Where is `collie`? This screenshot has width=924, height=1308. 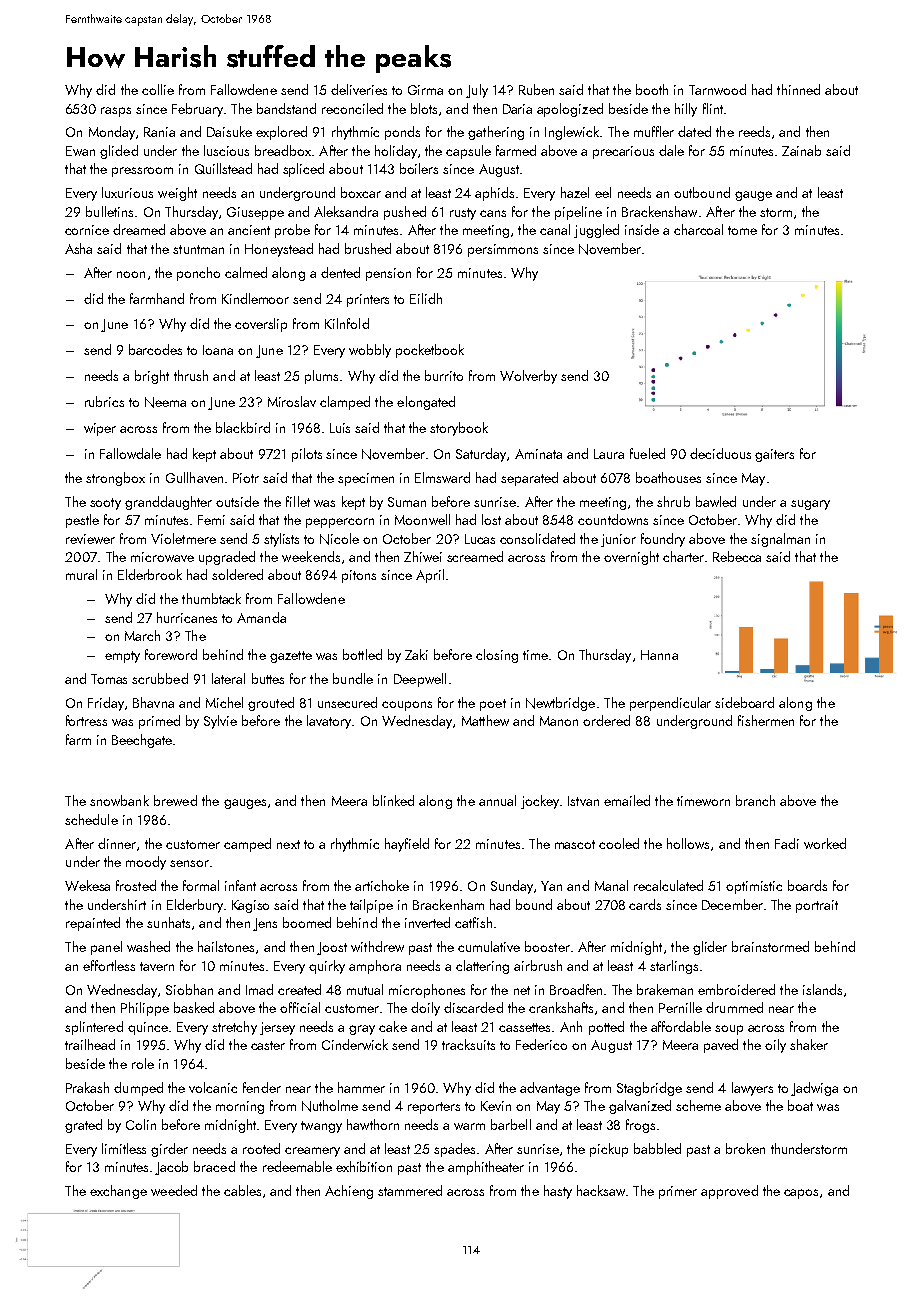
collie is located at coordinates (158, 89).
